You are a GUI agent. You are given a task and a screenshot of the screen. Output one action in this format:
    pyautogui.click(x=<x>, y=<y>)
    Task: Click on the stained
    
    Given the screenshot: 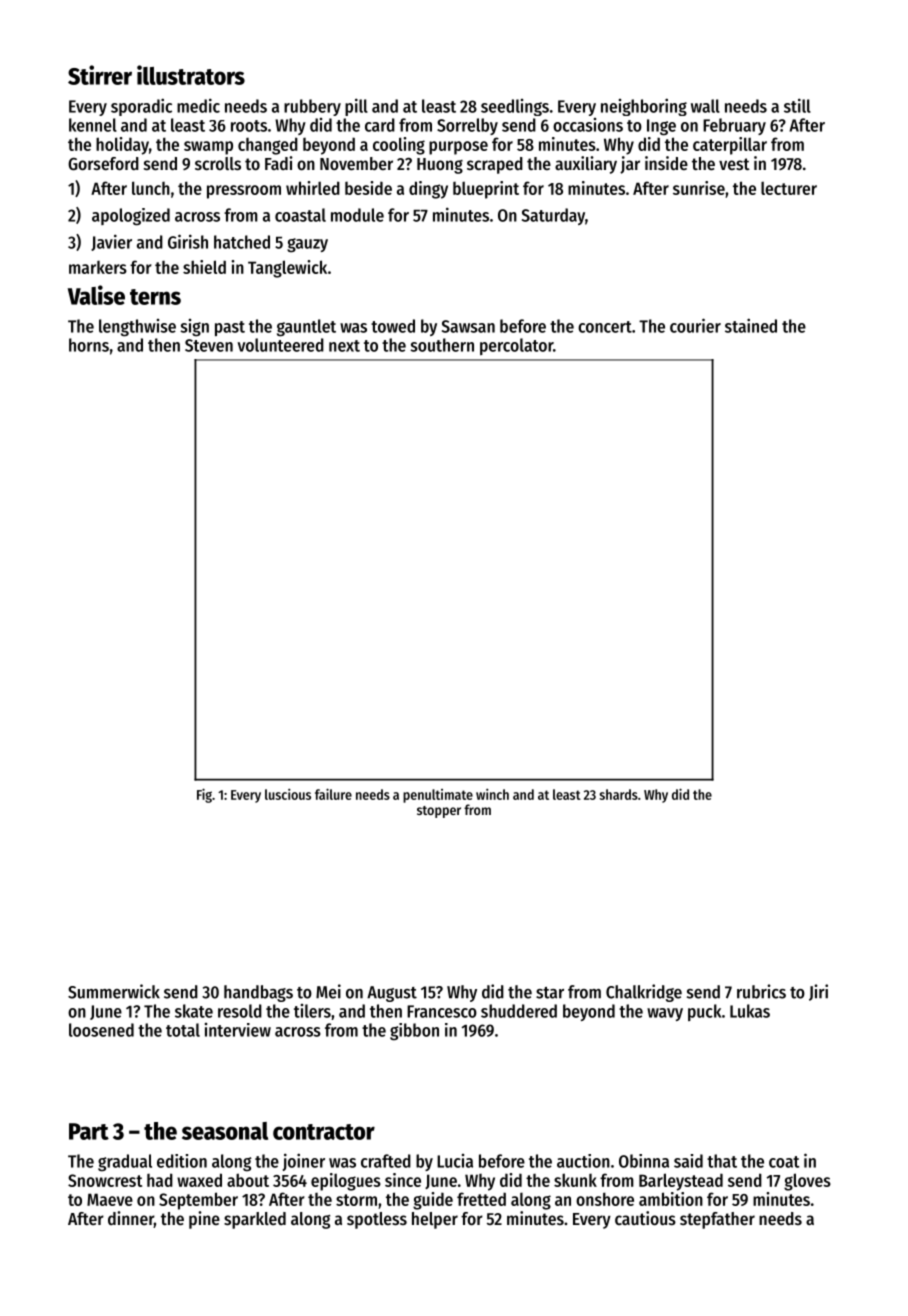 What is the action you would take?
    pyautogui.click(x=751, y=325)
